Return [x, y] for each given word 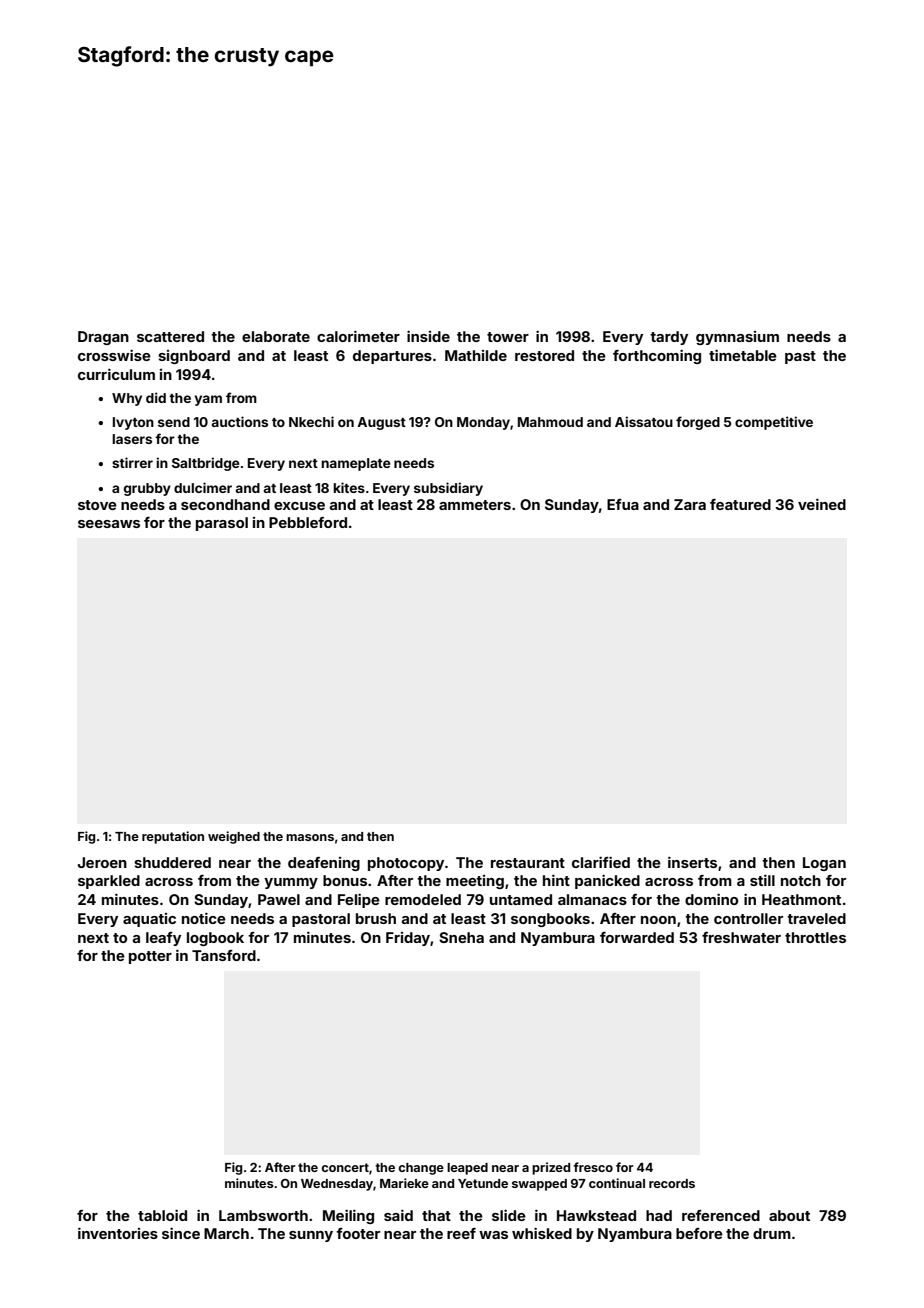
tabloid [162, 1215]
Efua [623, 504]
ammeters [475, 505]
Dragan [103, 338]
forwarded [637, 937]
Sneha [461, 937]
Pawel [279, 899]
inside [428, 336]
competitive [774, 423]
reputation [173, 837]
